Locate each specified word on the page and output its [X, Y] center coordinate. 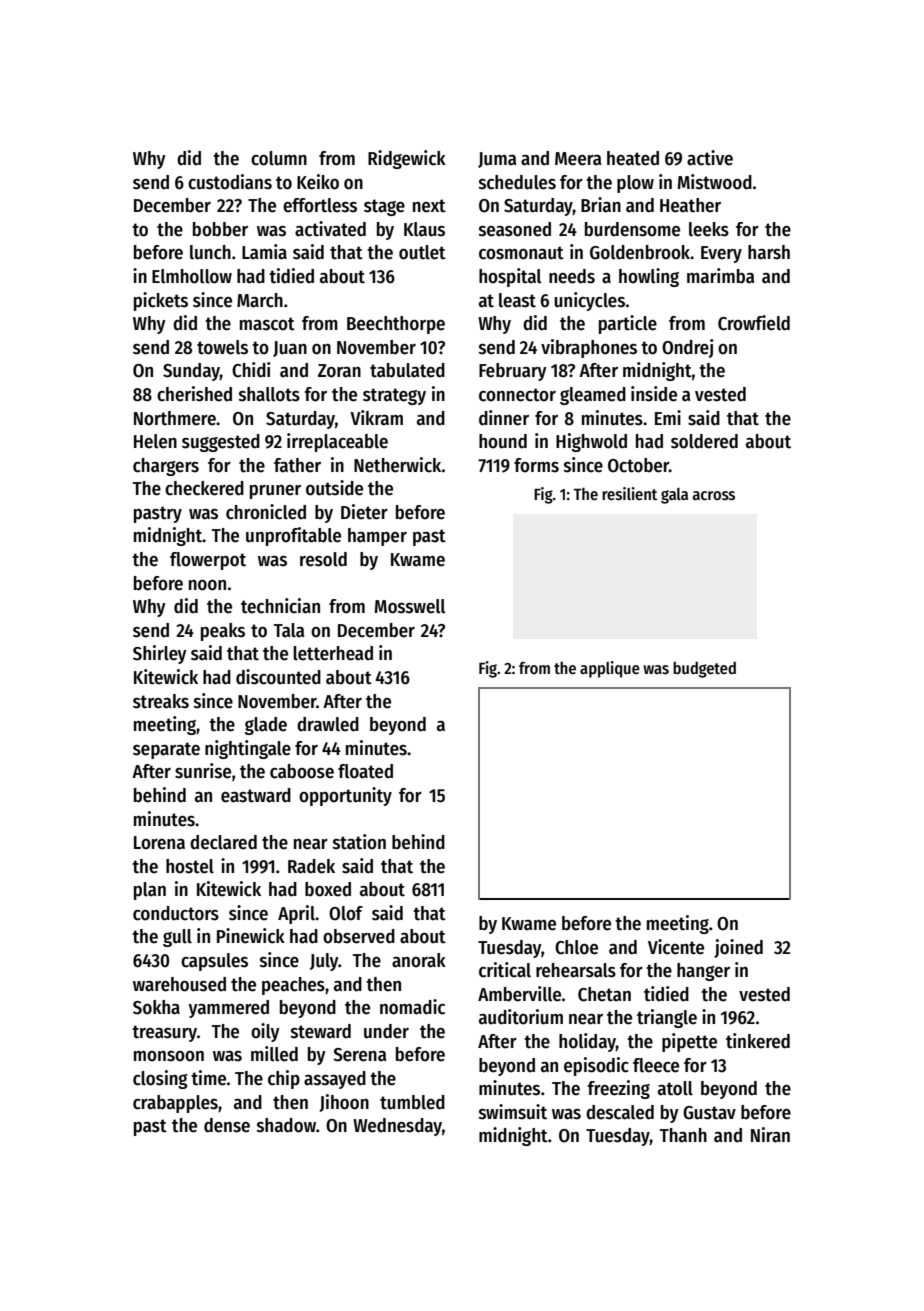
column [279, 158]
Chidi [251, 370]
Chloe [576, 947]
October [638, 465]
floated [365, 771]
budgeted [704, 669]
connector [517, 395]
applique [610, 669]
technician [280, 606]
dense [227, 1125]
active [710, 158]
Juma [497, 160]
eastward [256, 795]
